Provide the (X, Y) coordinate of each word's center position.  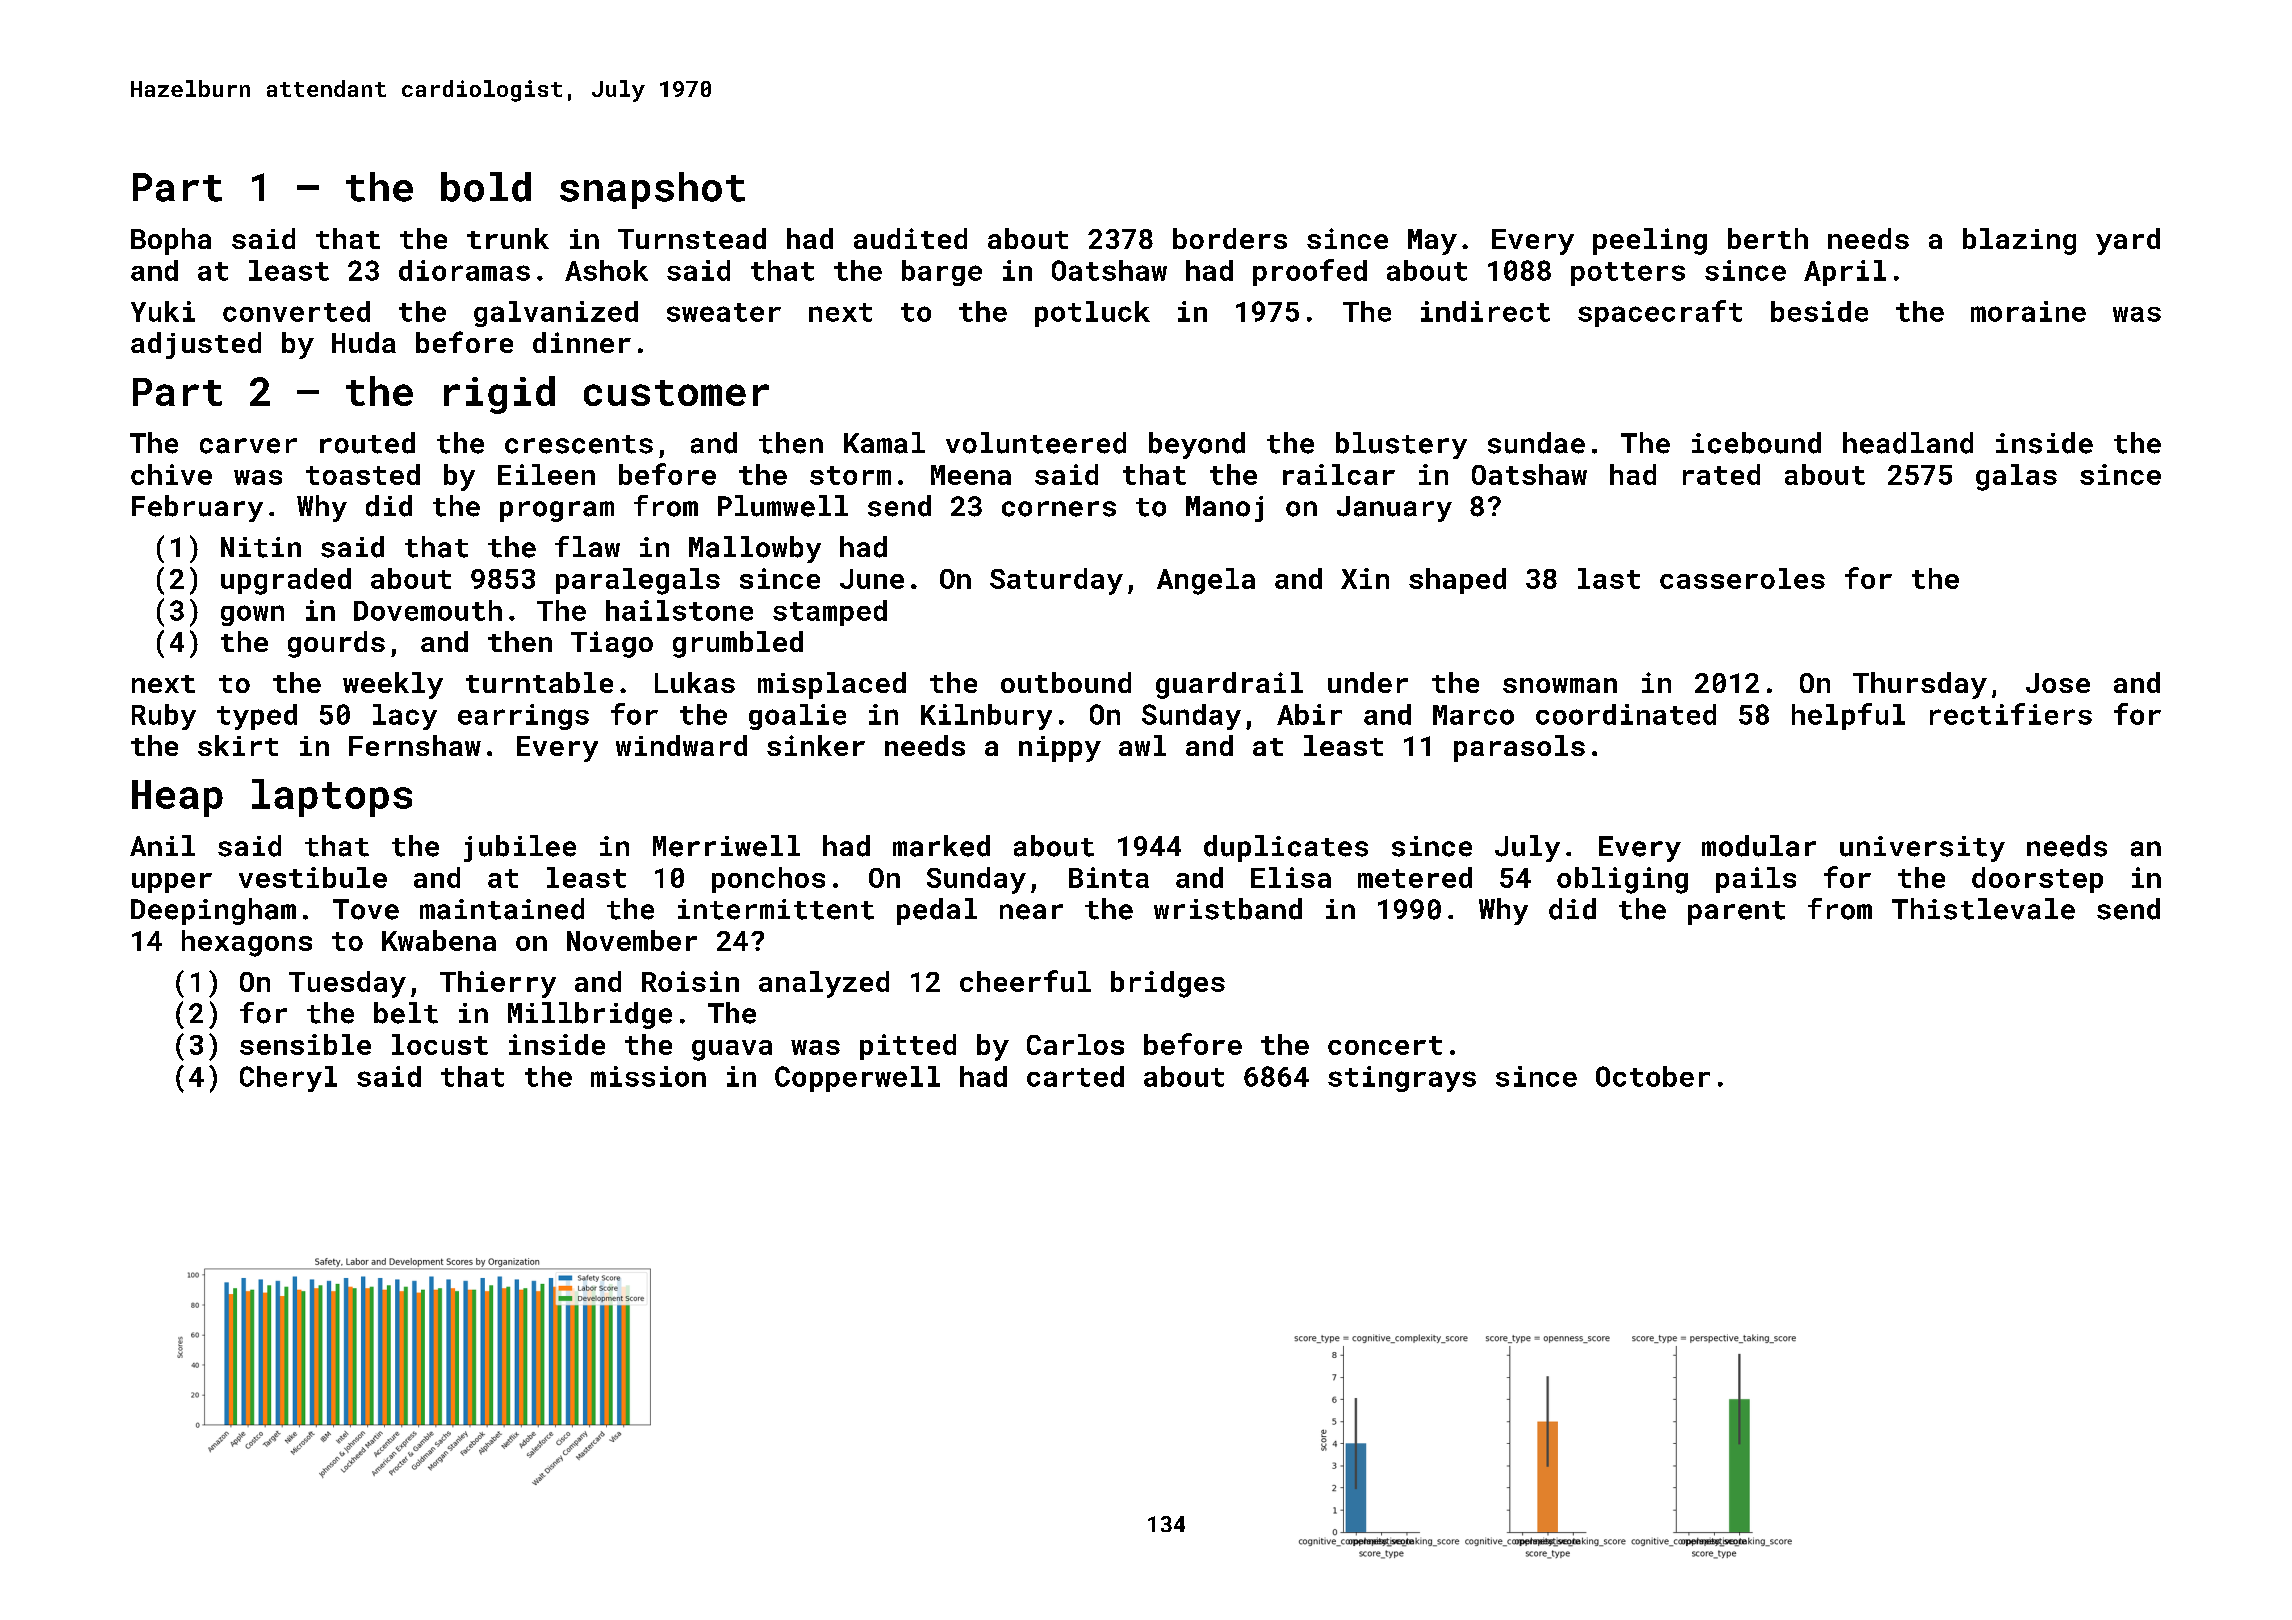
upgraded (286, 581)
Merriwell (726, 846)
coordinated (1626, 714)
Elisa (1291, 877)
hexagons (247, 943)
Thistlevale (1983, 909)
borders (1230, 238)
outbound (1066, 682)
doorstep (2037, 880)
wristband (1228, 909)
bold (486, 187)
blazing (2019, 241)
